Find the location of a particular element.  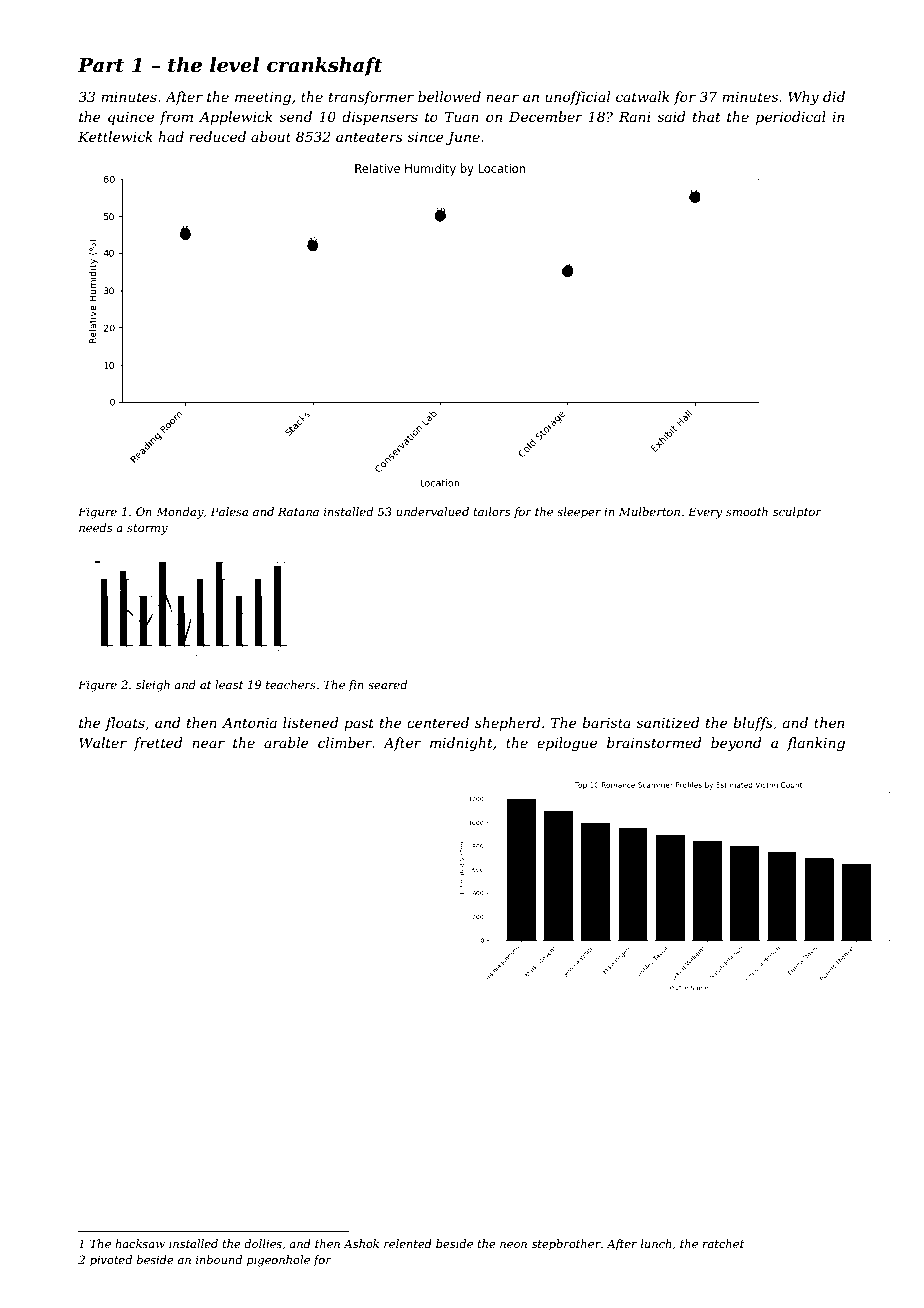

transformer is located at coordinates (371, 98).
